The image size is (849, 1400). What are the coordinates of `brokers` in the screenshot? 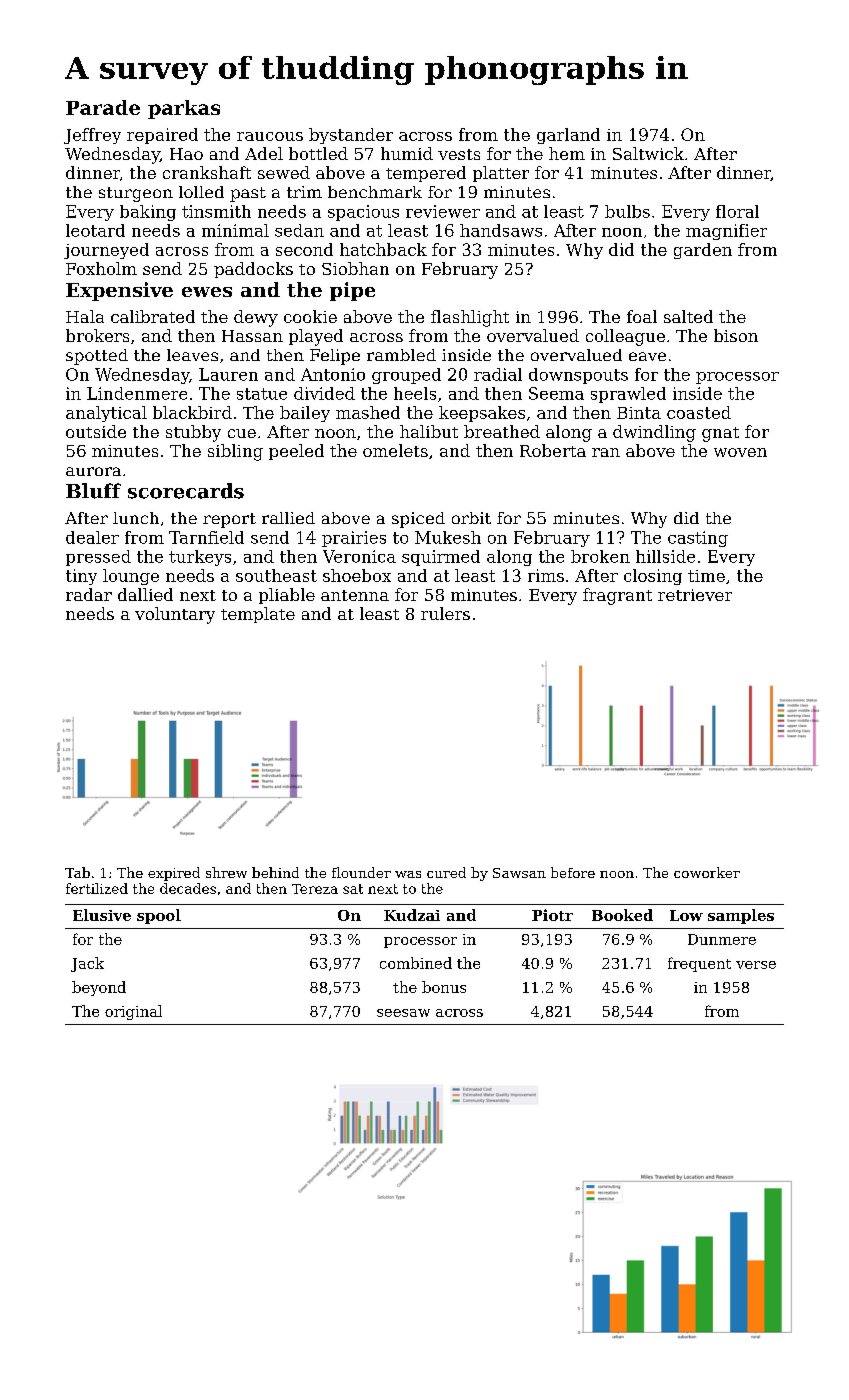 It's located at (97, 335).
